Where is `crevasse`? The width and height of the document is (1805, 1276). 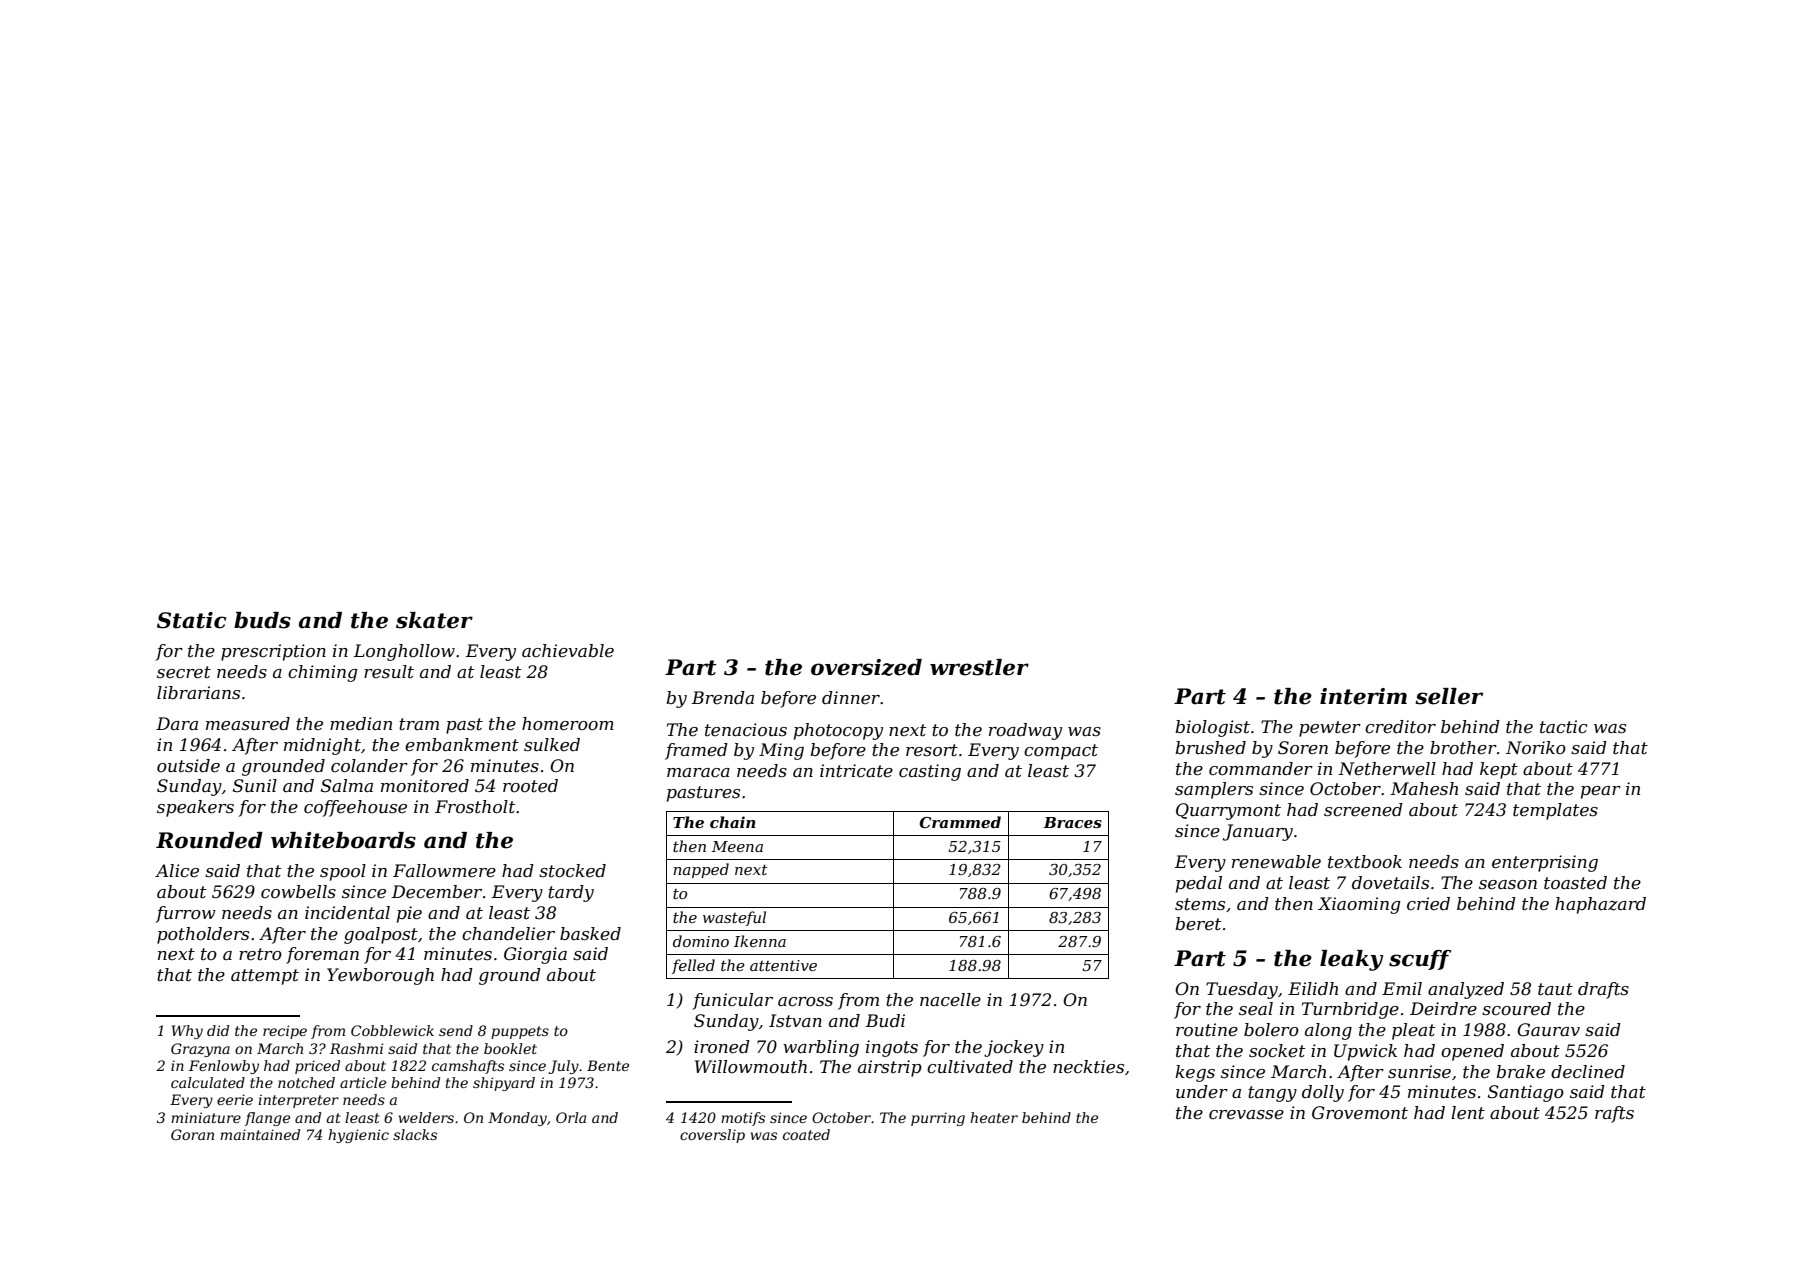 crevasse is located at coordinates (1246, 1115).
